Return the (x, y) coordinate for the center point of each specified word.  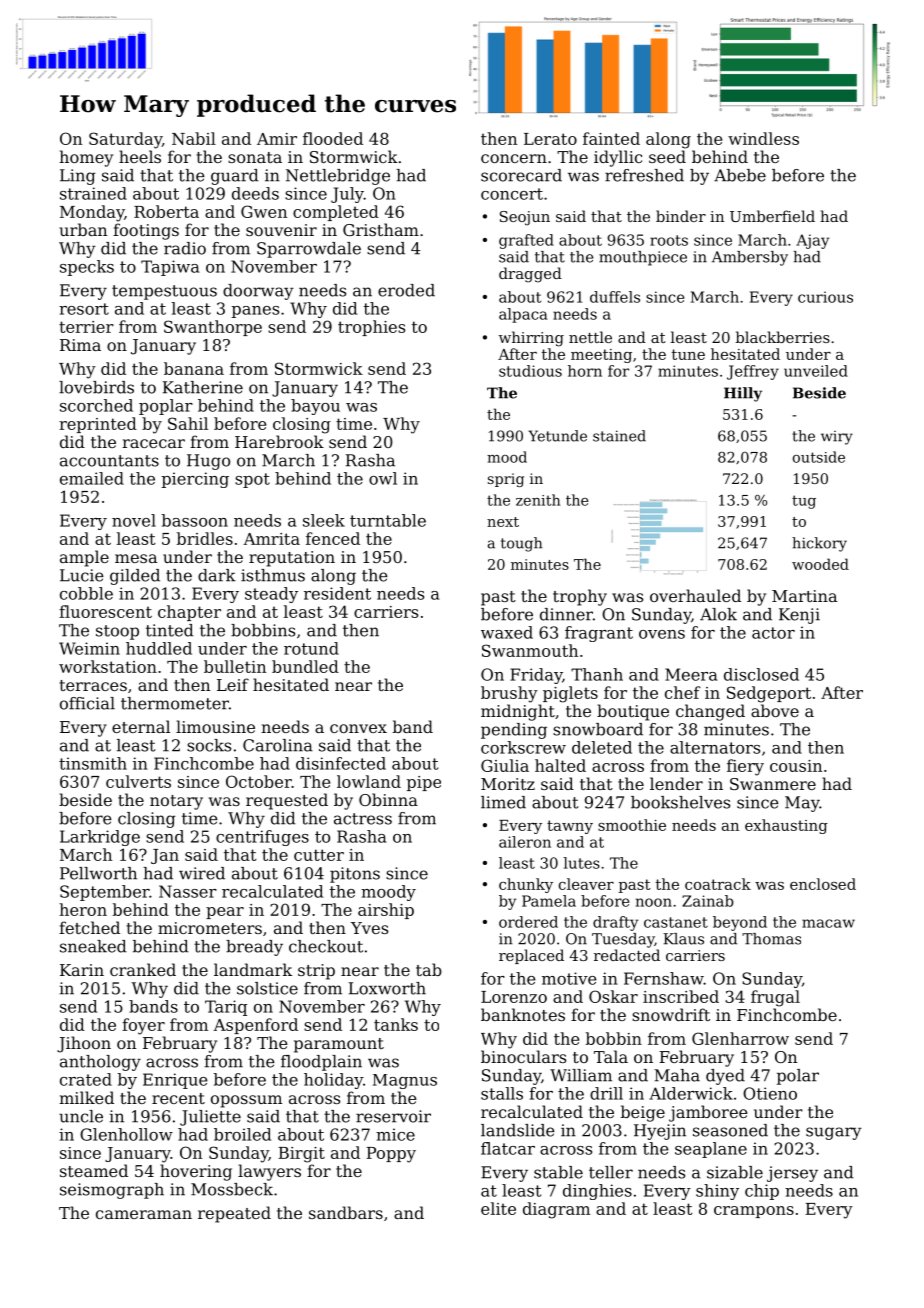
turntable (388, 520)
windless (763, 138)
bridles (205, 538)
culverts (138, 781)
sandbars (346, 1212)
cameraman (144, 1214)
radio (185, 248)
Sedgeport (769, 694)
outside (819, 457)
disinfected (341, 763)
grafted (526, 241)
